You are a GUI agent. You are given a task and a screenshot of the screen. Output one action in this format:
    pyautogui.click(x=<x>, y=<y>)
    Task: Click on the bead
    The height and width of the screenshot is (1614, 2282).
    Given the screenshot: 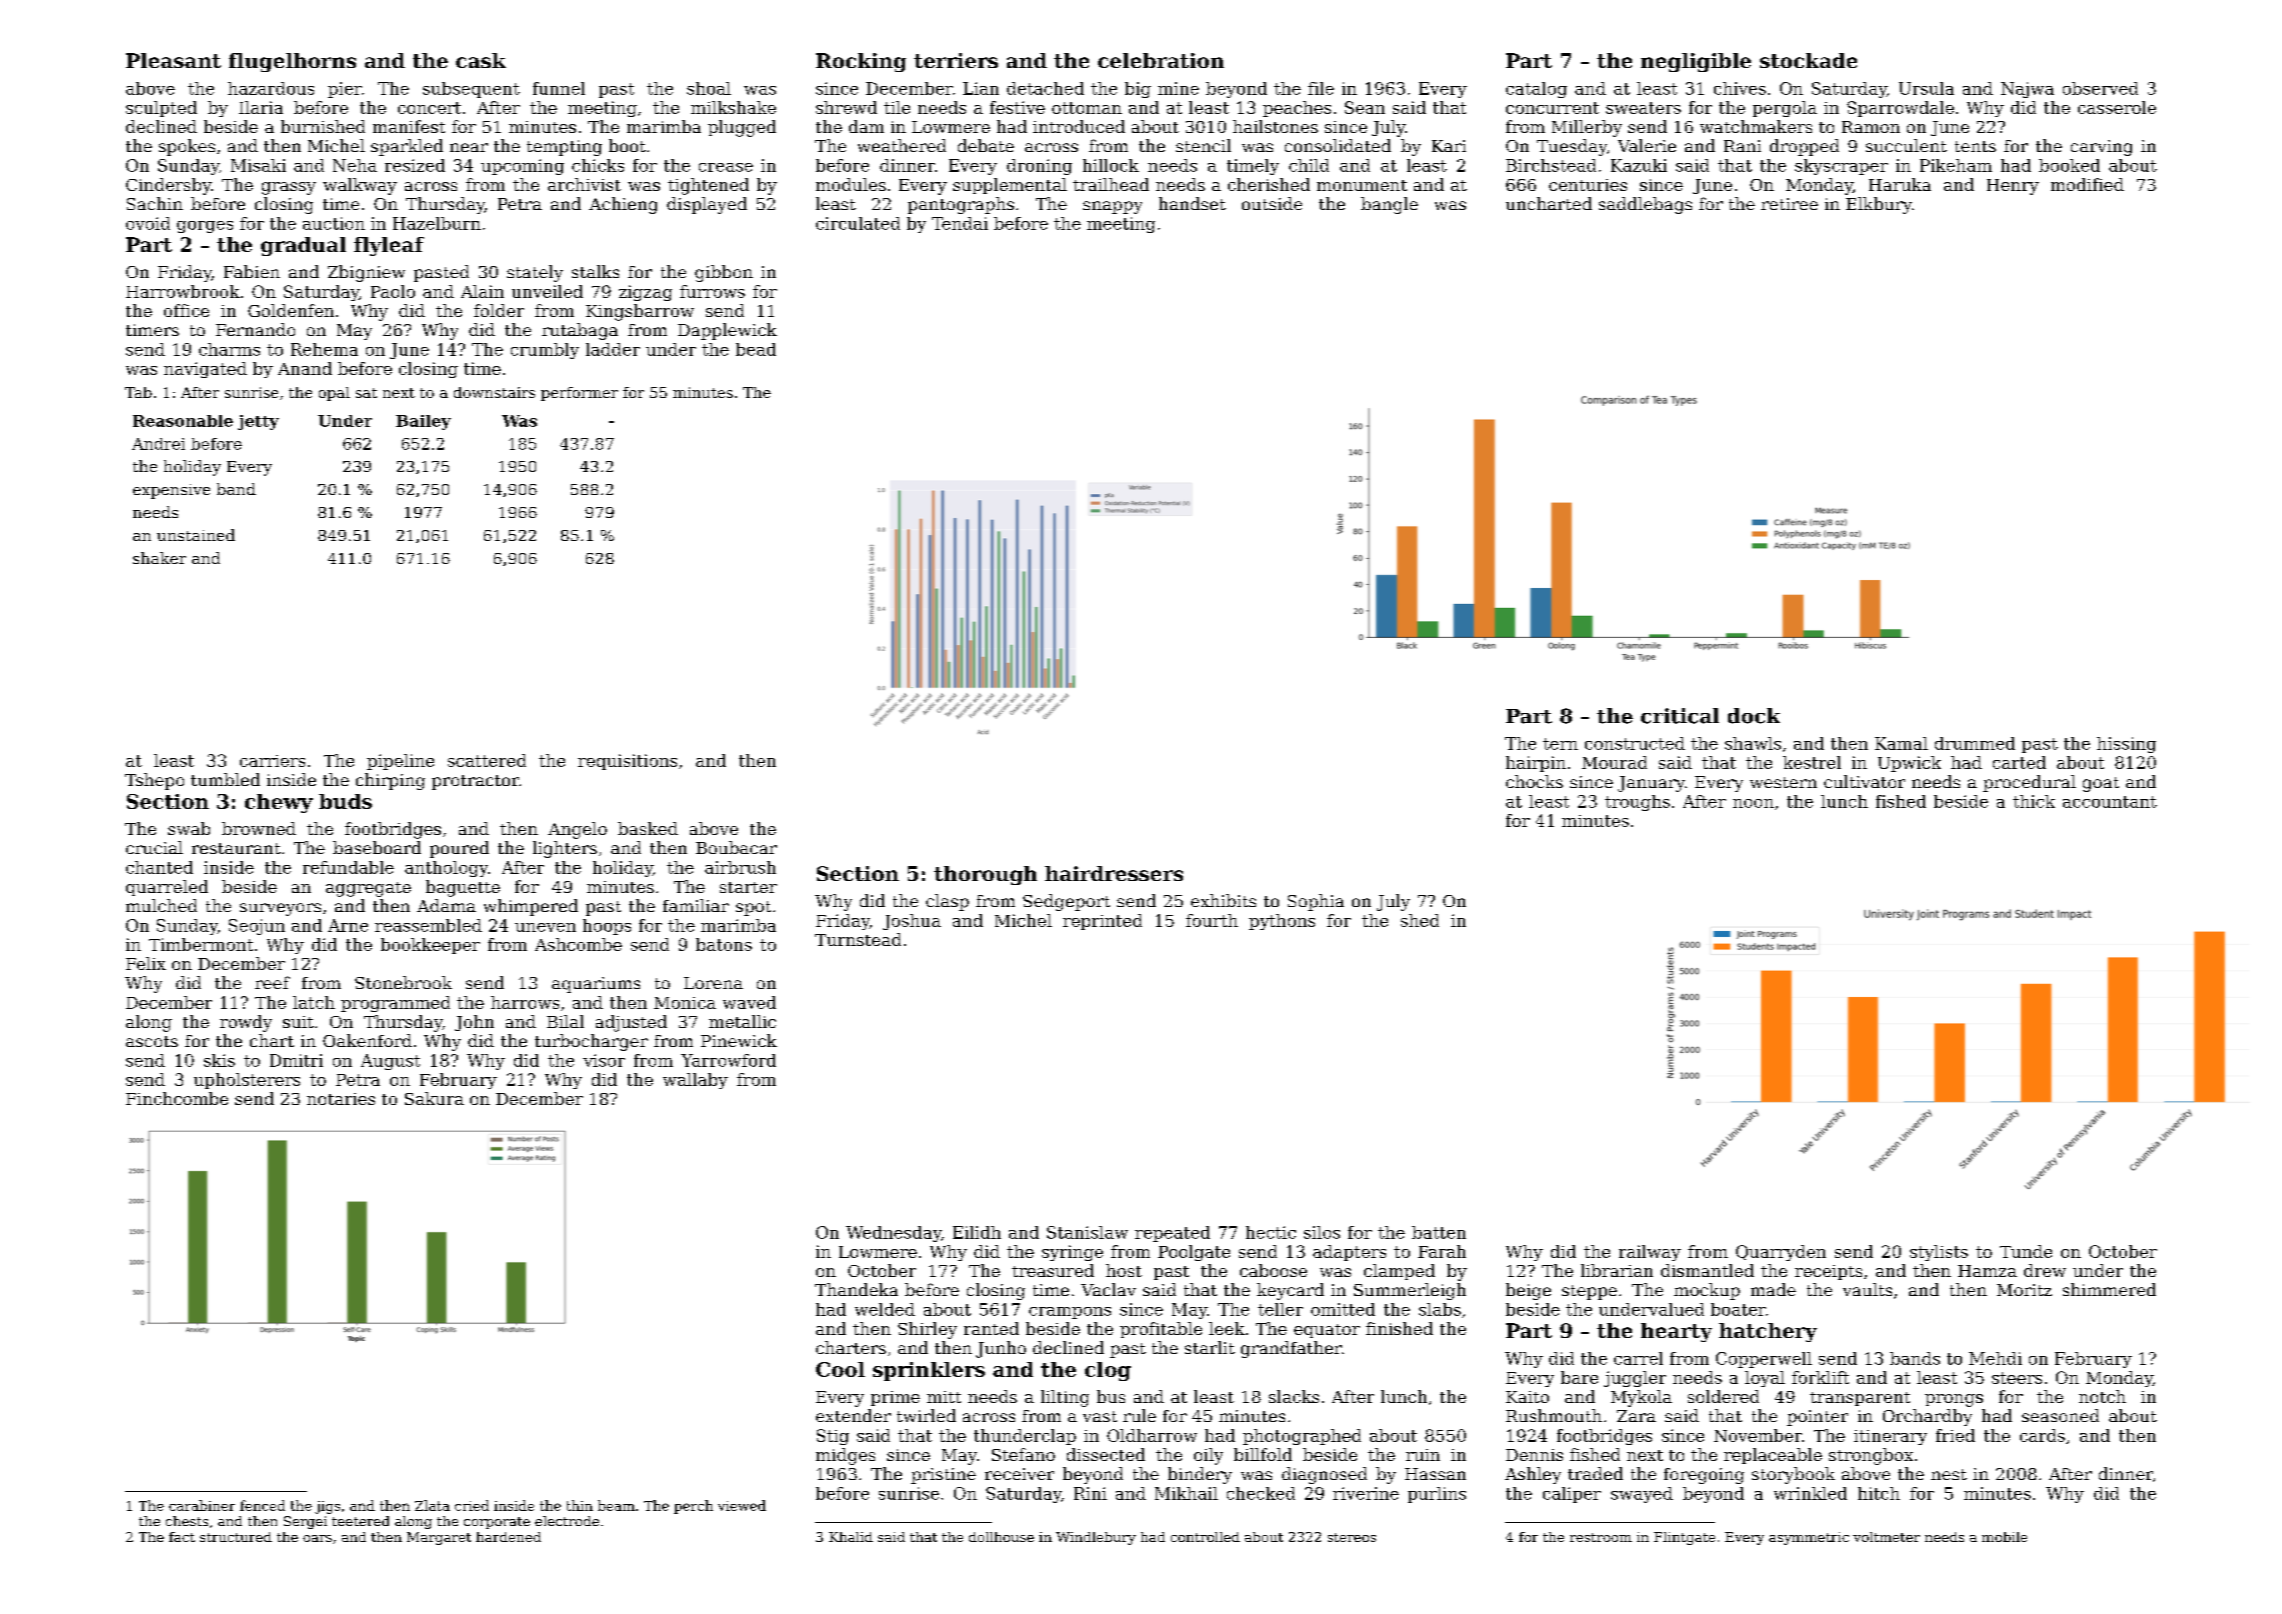 What is the action you would take?
    pyautogui.click(x=756, y=349)
